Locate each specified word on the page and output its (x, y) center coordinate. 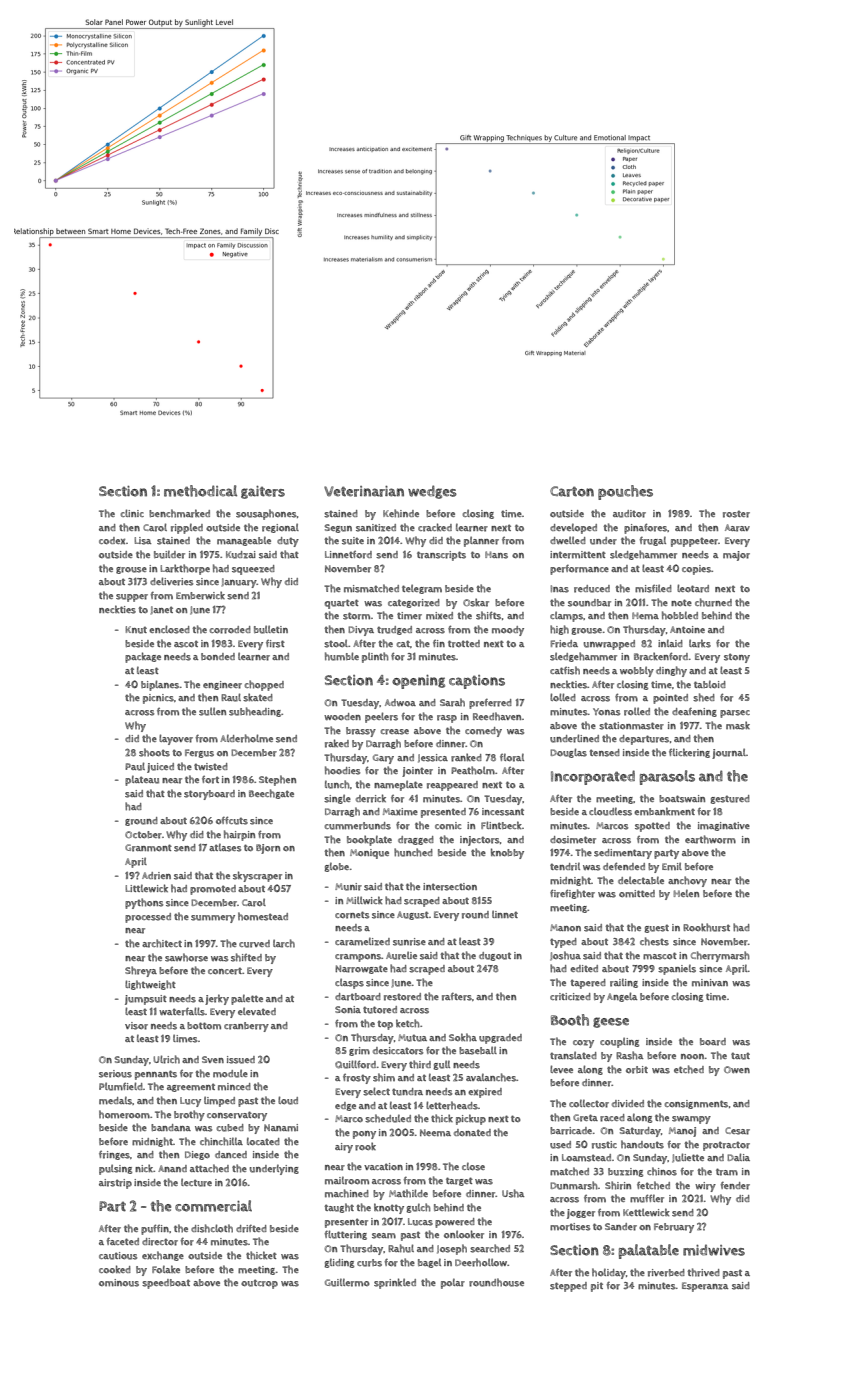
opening (418, 682)
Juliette (688, 1158)
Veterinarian (364, 491)
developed (573, 528)
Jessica (433, 758)
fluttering (346, 1235)
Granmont (148, 848)
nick (144, 1168)
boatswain (682, 799)
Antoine (687, 629)
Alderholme (246, 738)
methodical (200, 491)
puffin (155, 1229)
